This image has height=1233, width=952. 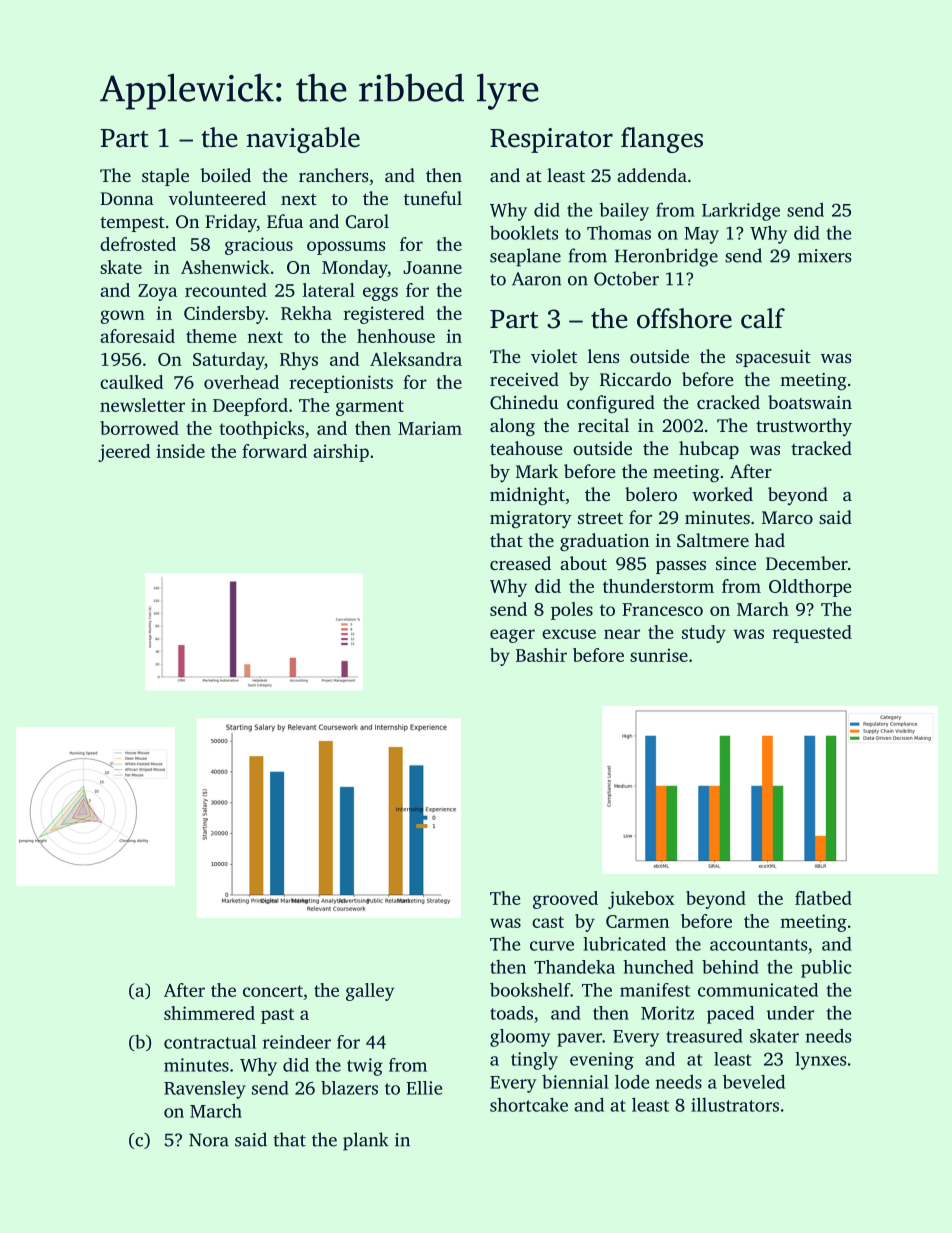 What do you see at coordinates (624, 212) in the image?
I see `bailey` at bounding box center [624, 212].
